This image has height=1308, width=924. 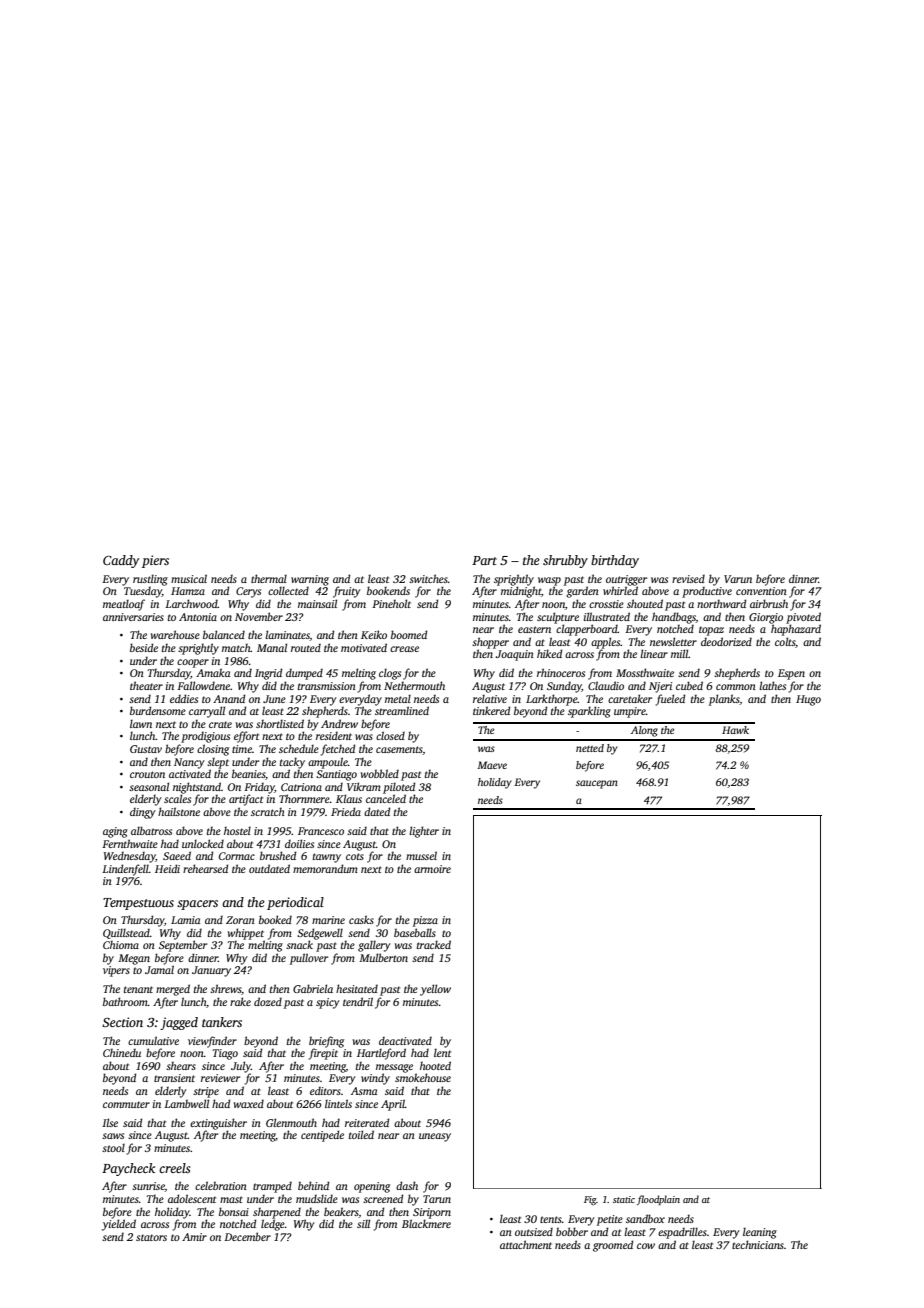 I want to click on Paycheck, so click(x=128, y=1169).
